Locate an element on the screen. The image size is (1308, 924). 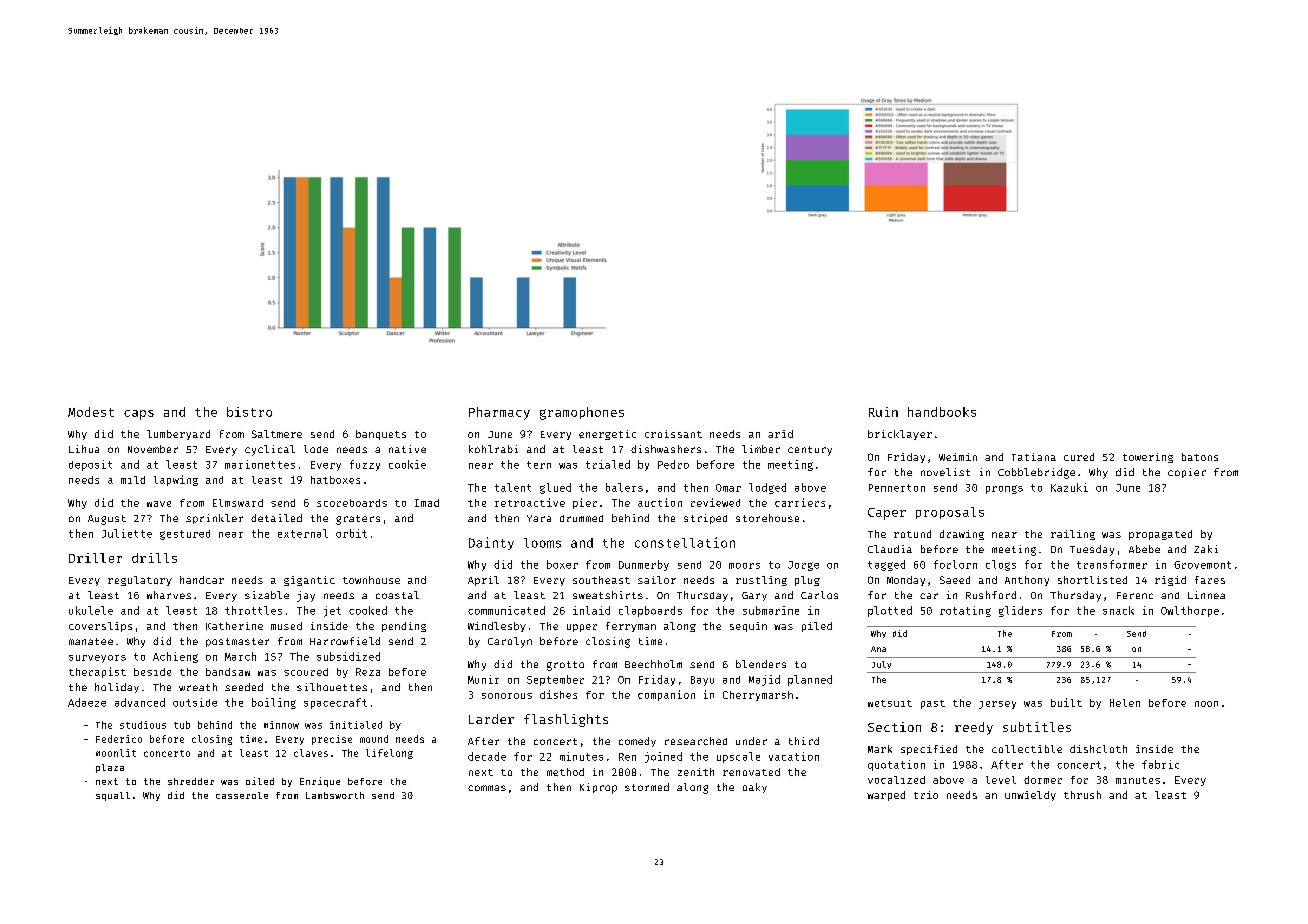
constellation is located at coordinates (685, 542).
